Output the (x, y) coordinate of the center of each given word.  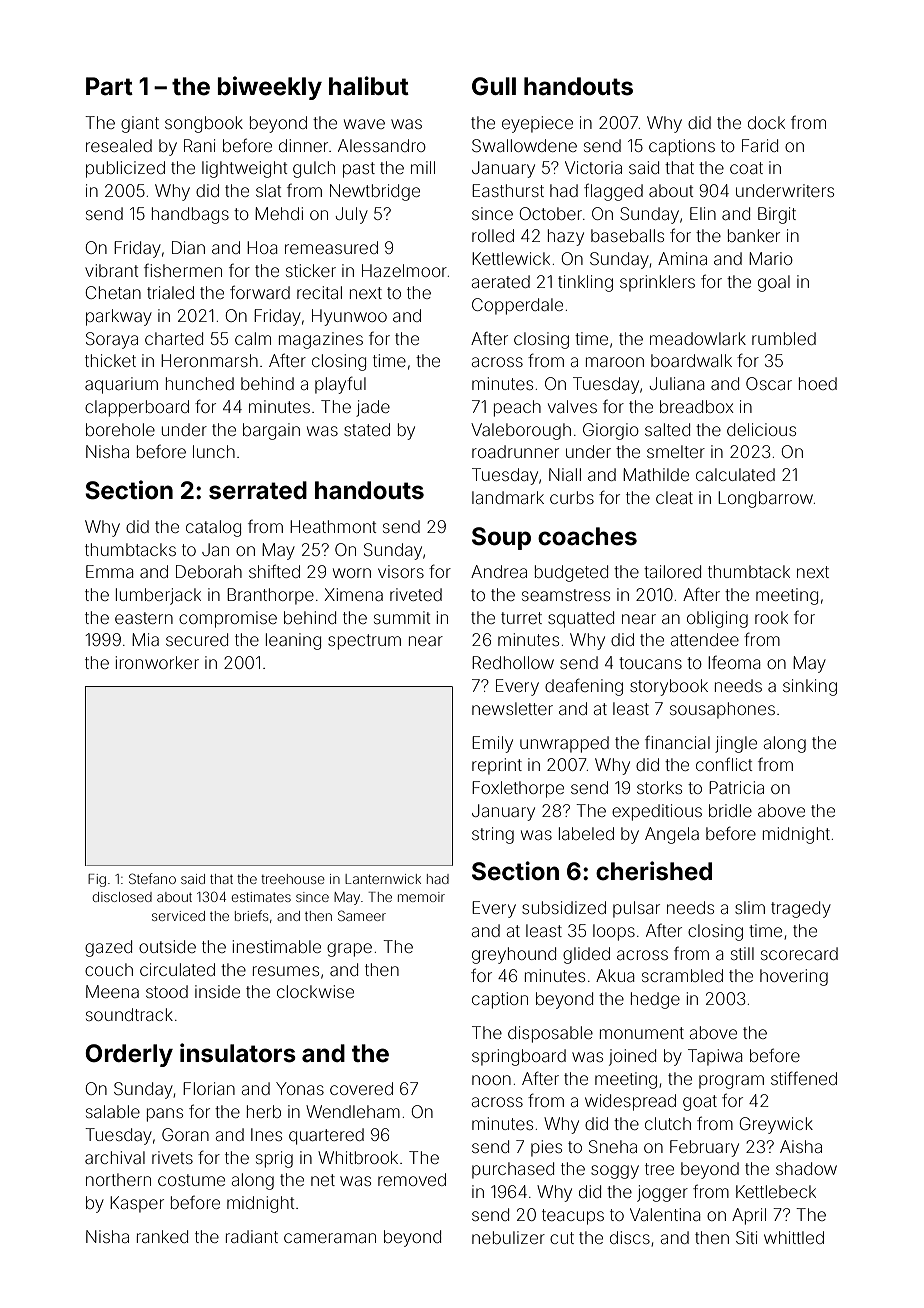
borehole (120, 429)
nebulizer (508, 1237)
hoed (818, 383)
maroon (615, 362)
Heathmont (333, 526)
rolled (493, 235)
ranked (162, 1236)
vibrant (111, 270)
